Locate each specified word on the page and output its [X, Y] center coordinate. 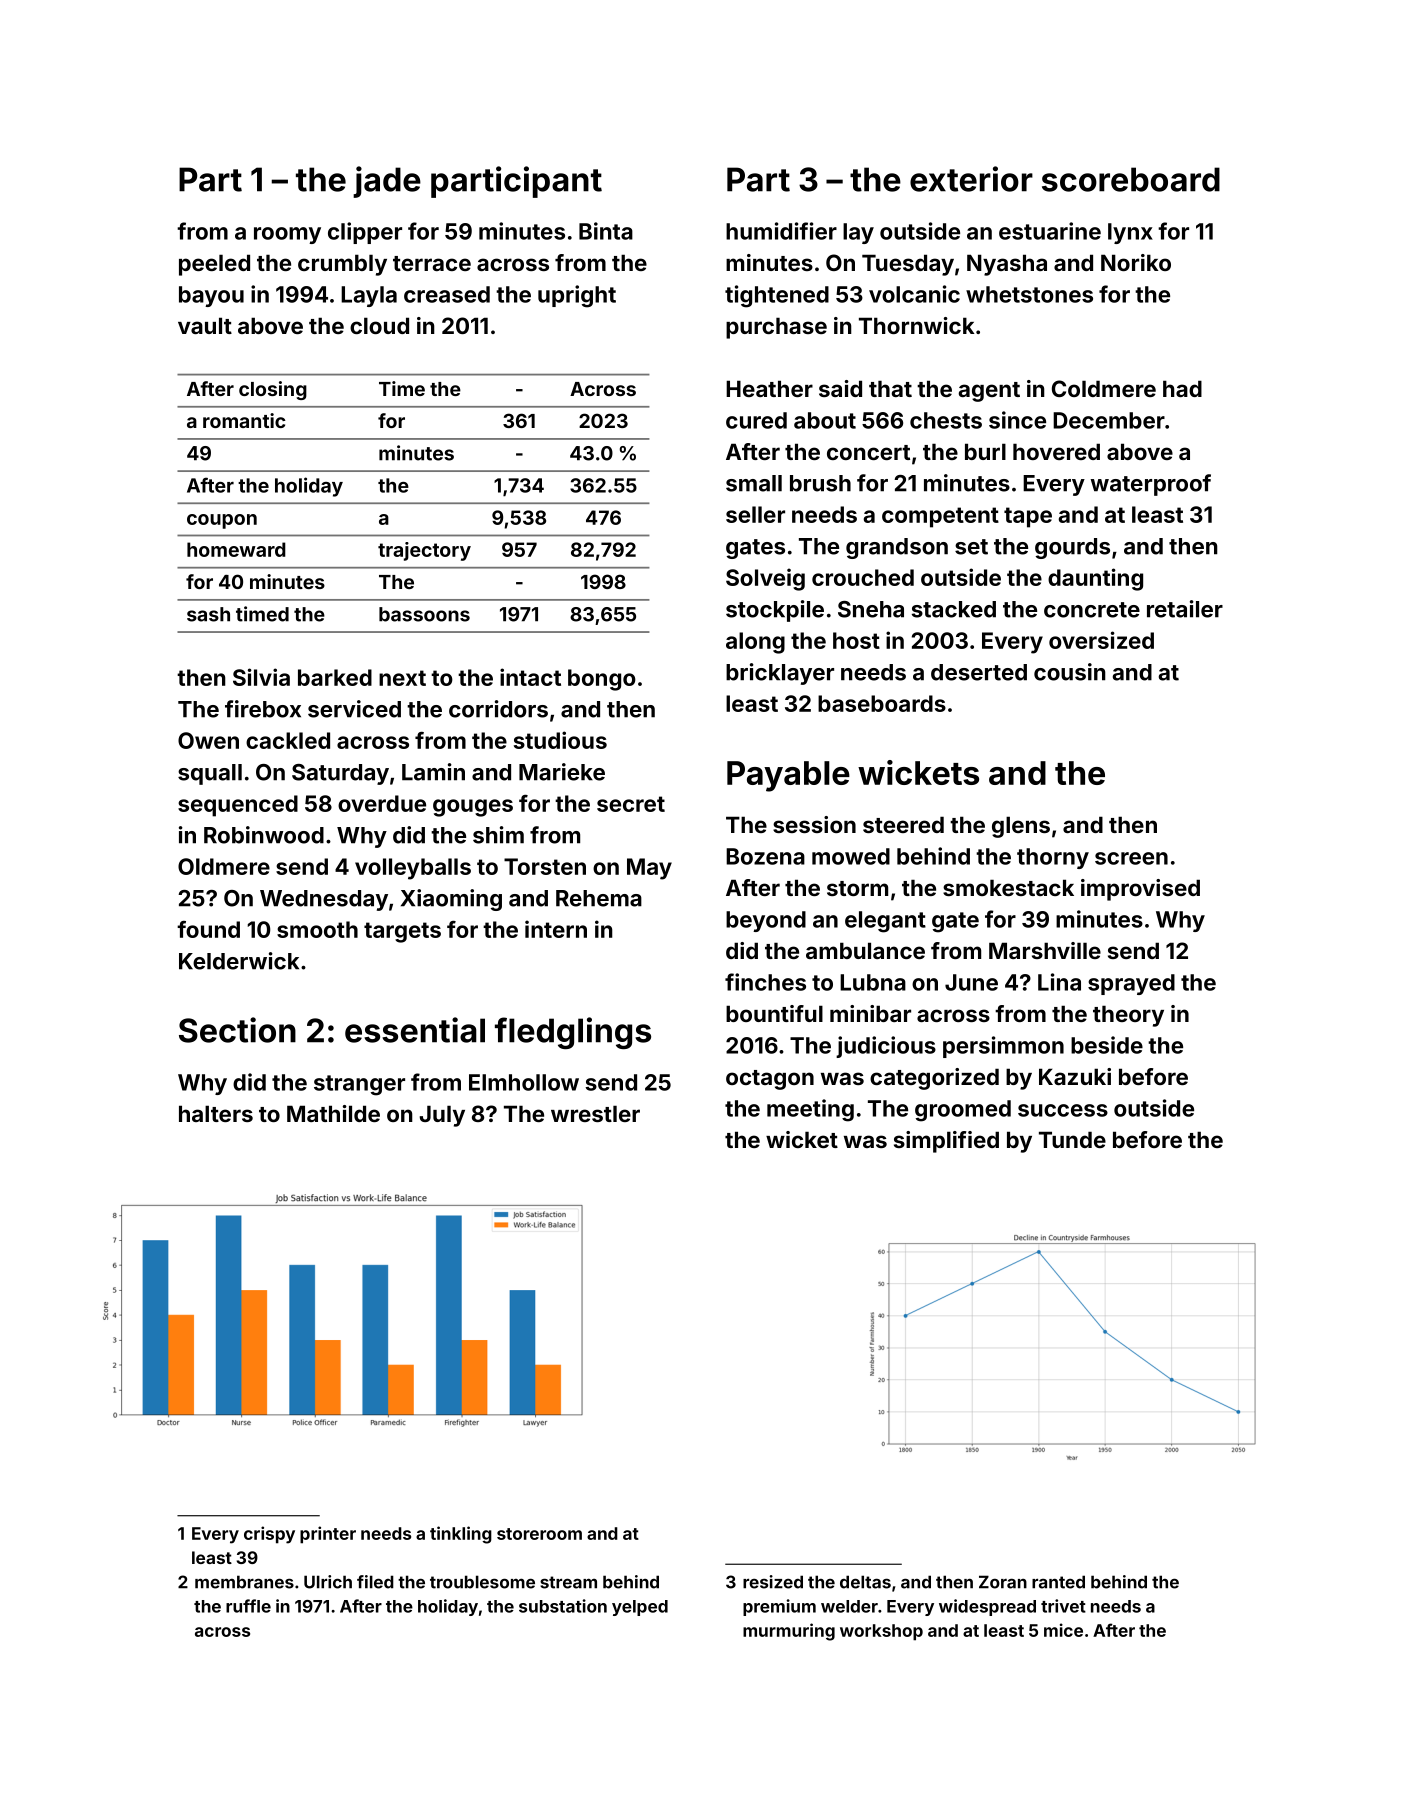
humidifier [781, 231]
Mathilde [333, 1113]
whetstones [1029, 294]
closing [273, 390]
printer [328, 1535]
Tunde [1072, 1139]
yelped [640, 1608]
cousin [1070, 672]
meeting [810, 1110]
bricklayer [780, 674]
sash [208, 614]
